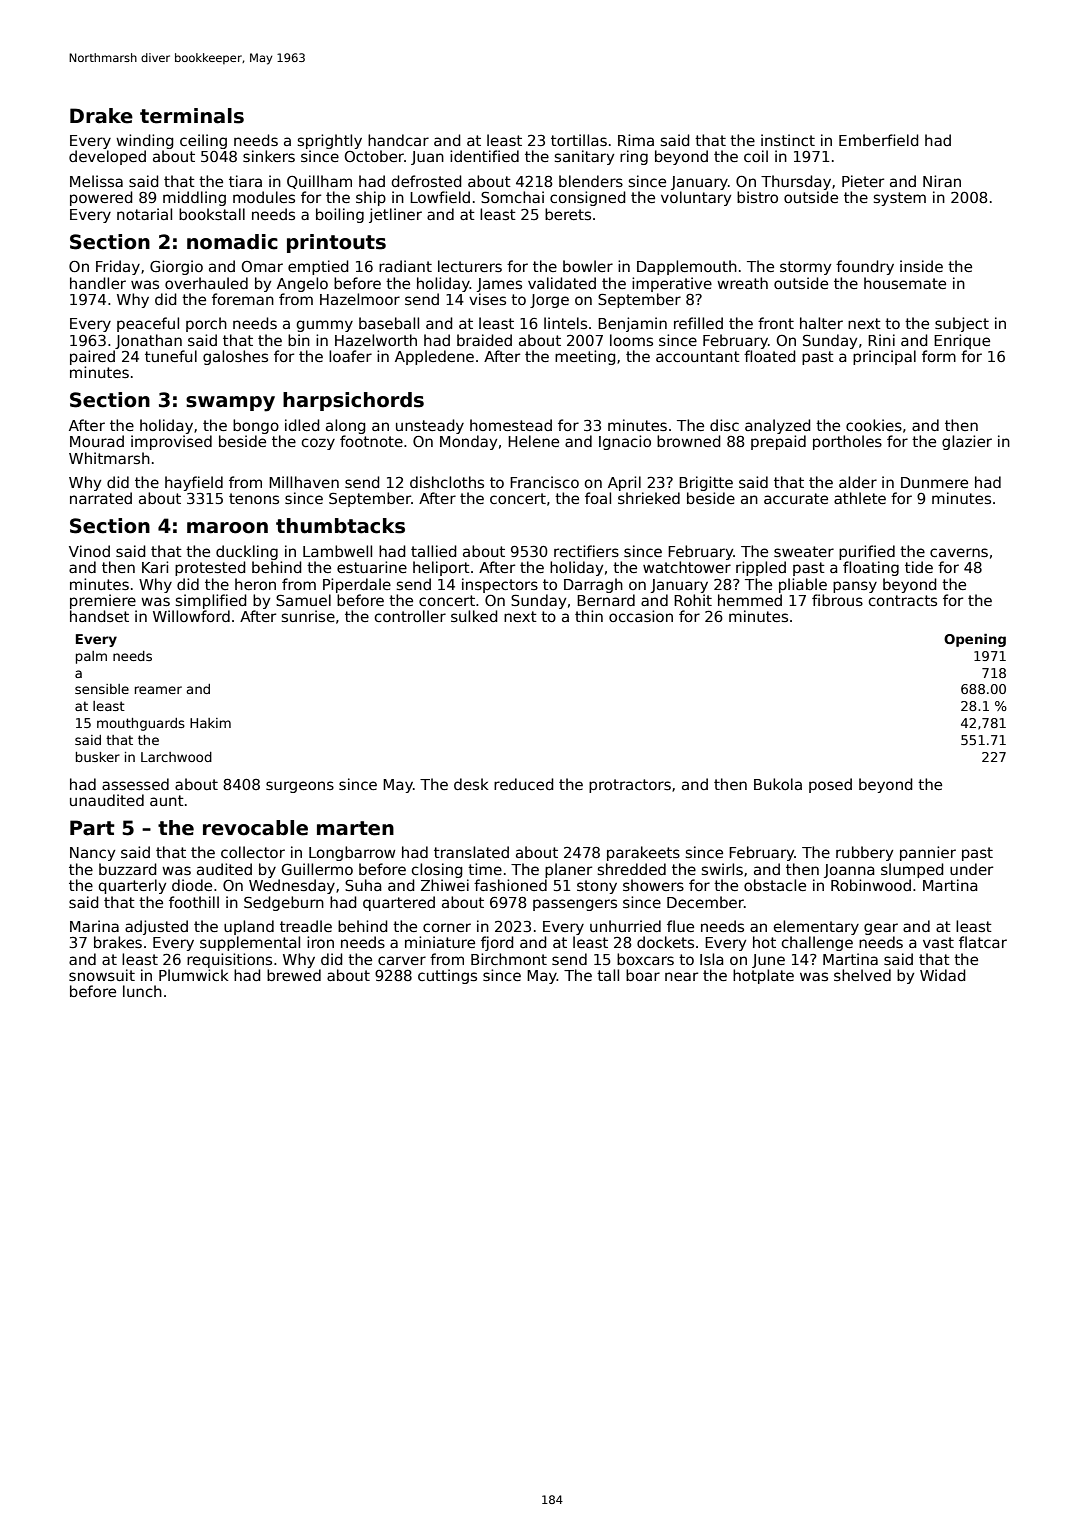 This screenshot has height=1530, width=1082. I want to click on caverns, so click(959, 552).
